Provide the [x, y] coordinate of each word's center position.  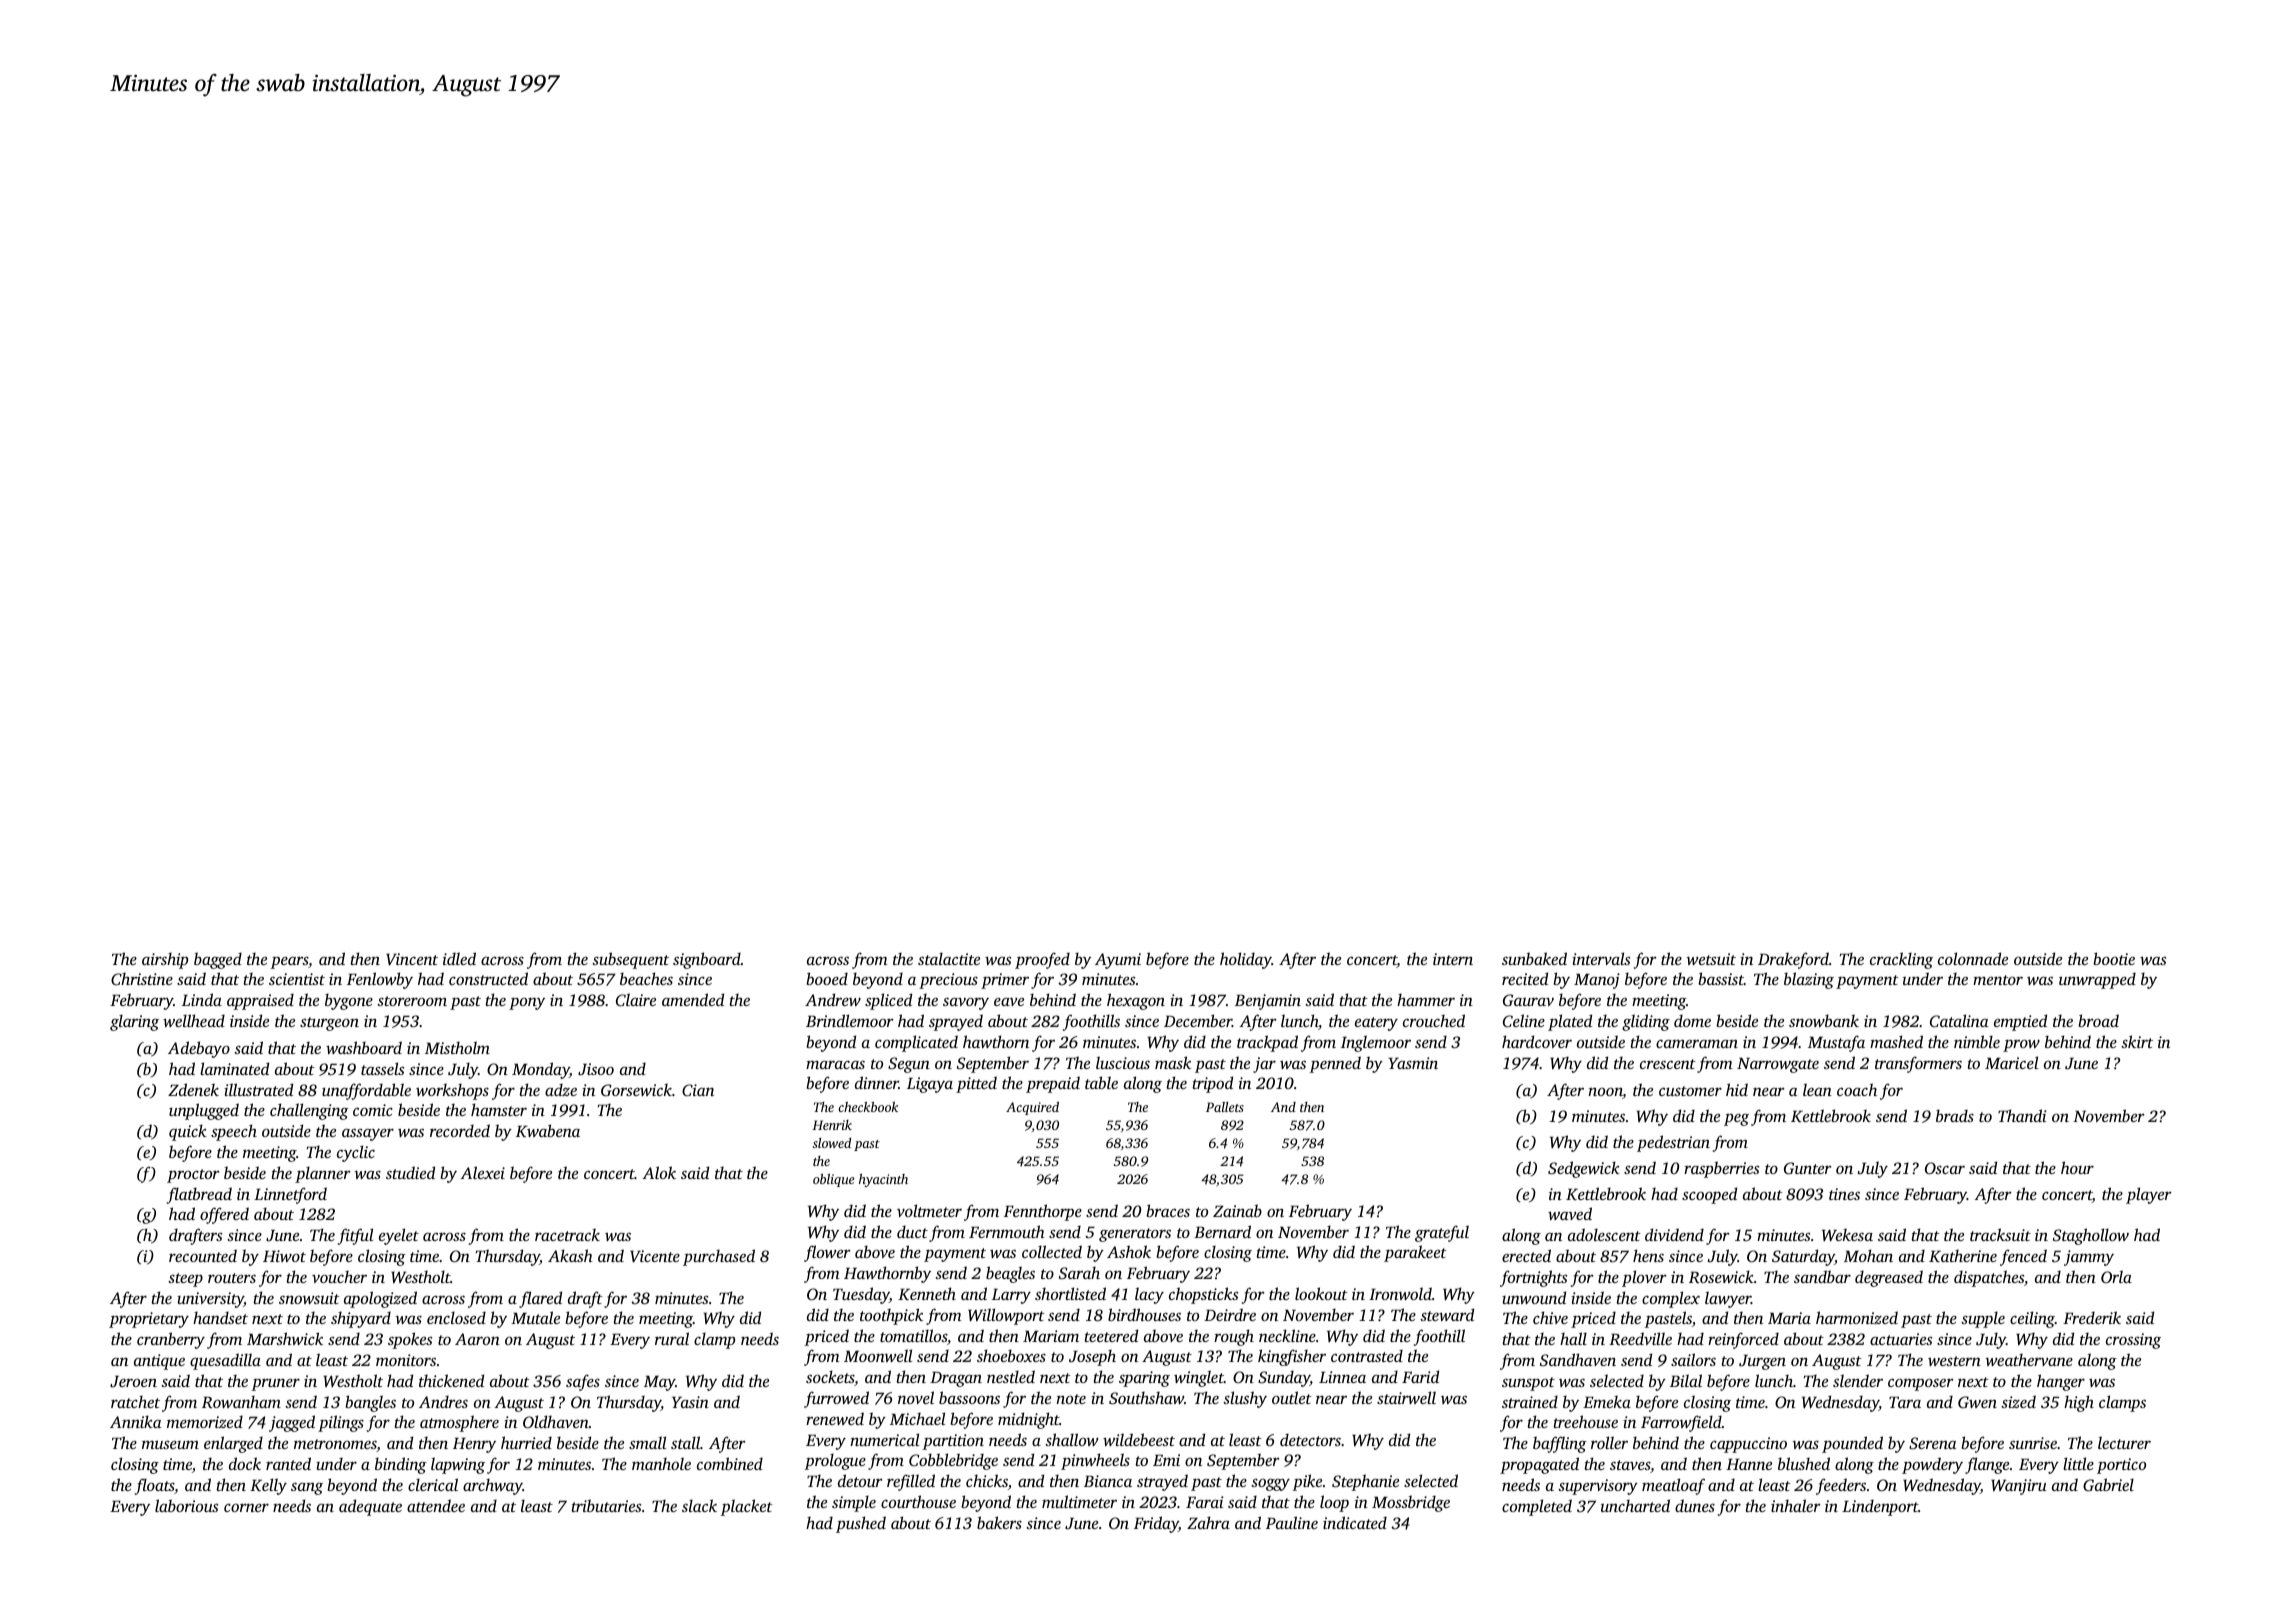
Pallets [1225, 1107]
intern [1453, 959]
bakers [999, 1522]
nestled [1011, 1376]
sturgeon [329, 1024]
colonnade [1973, 958]
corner [246, 1507]
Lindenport [1880, 1507]
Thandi [2022, 1115]
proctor [193, 1176]
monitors [406, 1360]
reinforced [1743, 1340]
